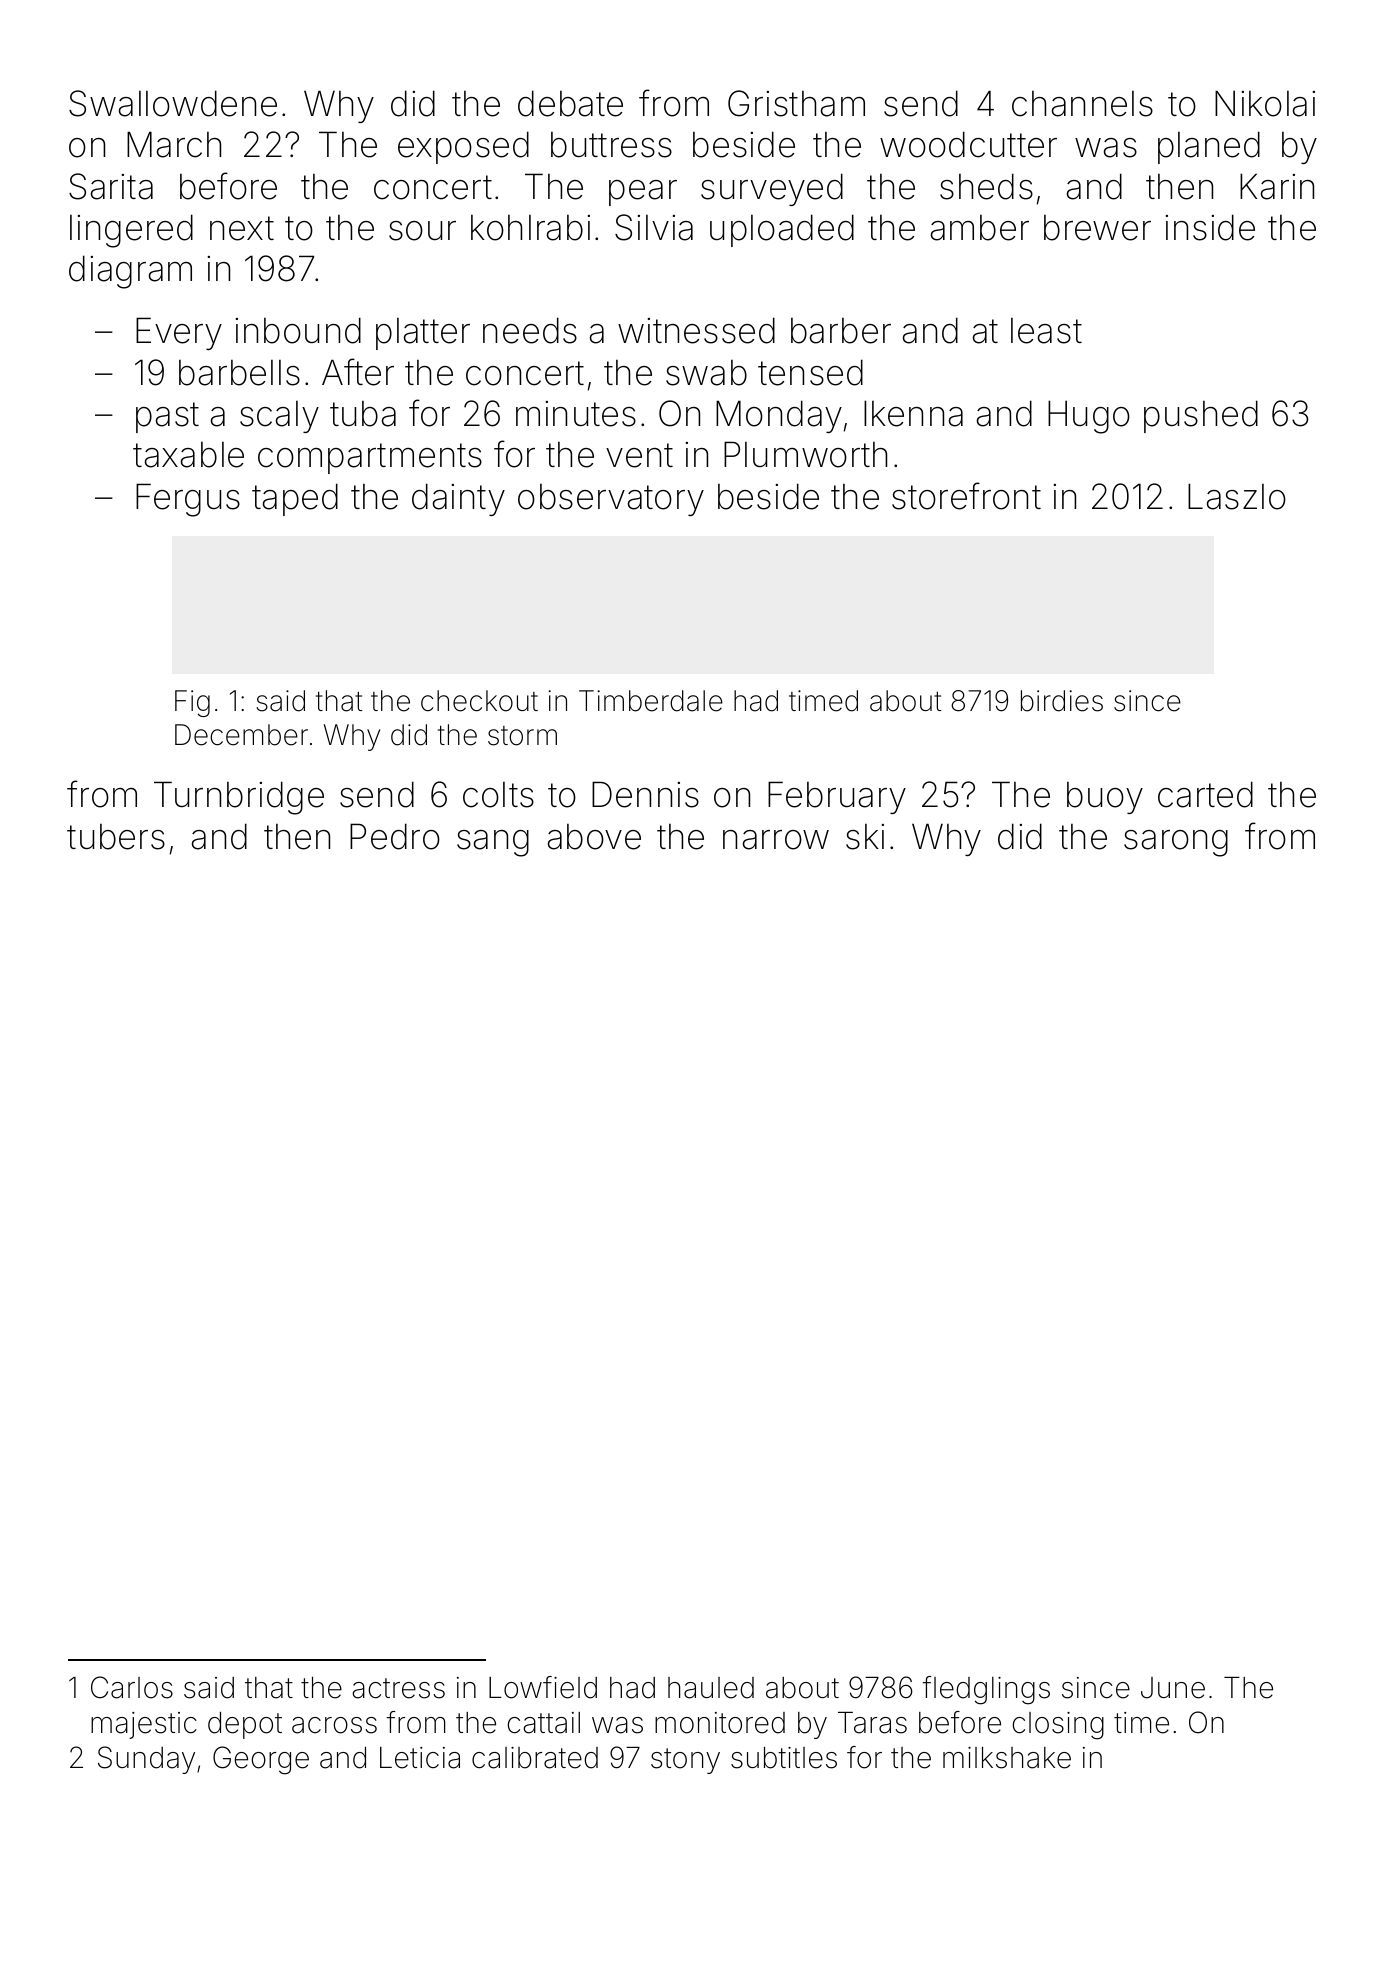  I want to click on June, so click(1173, 1688).
